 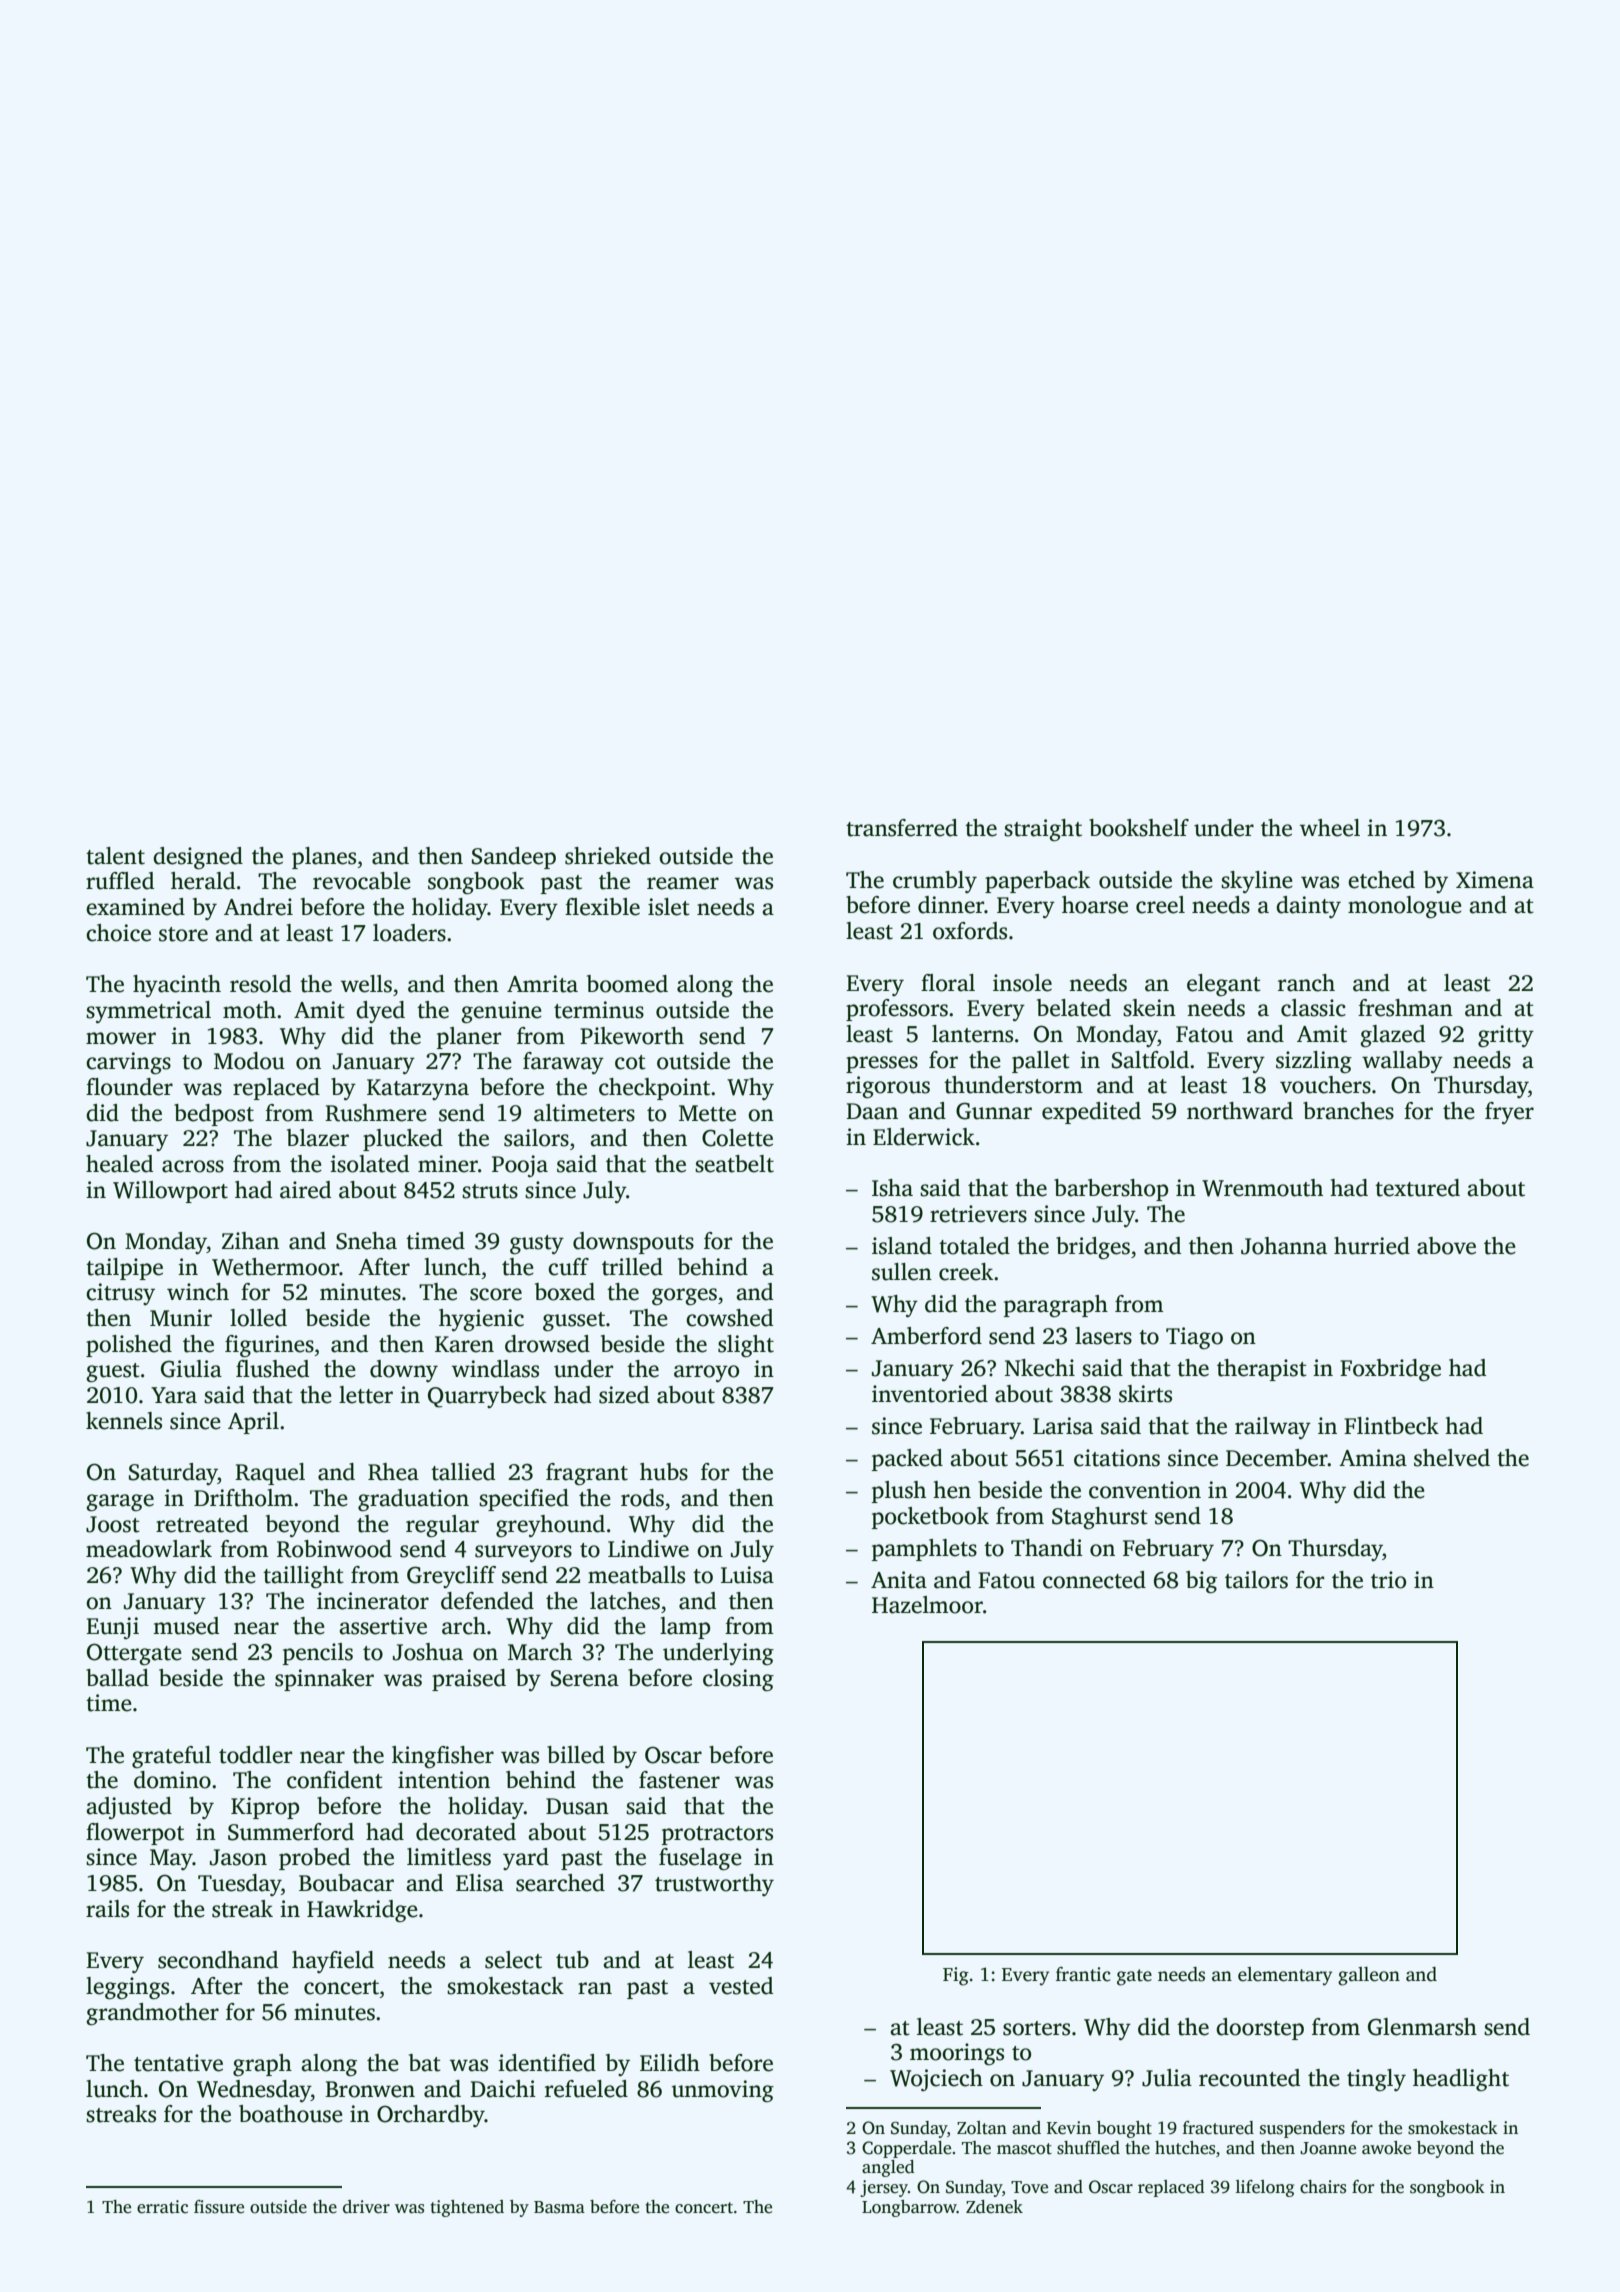 What do you see at coordinates (585, 1678) in the document?
I see `Serena` at bounding box center [585, 1678].
